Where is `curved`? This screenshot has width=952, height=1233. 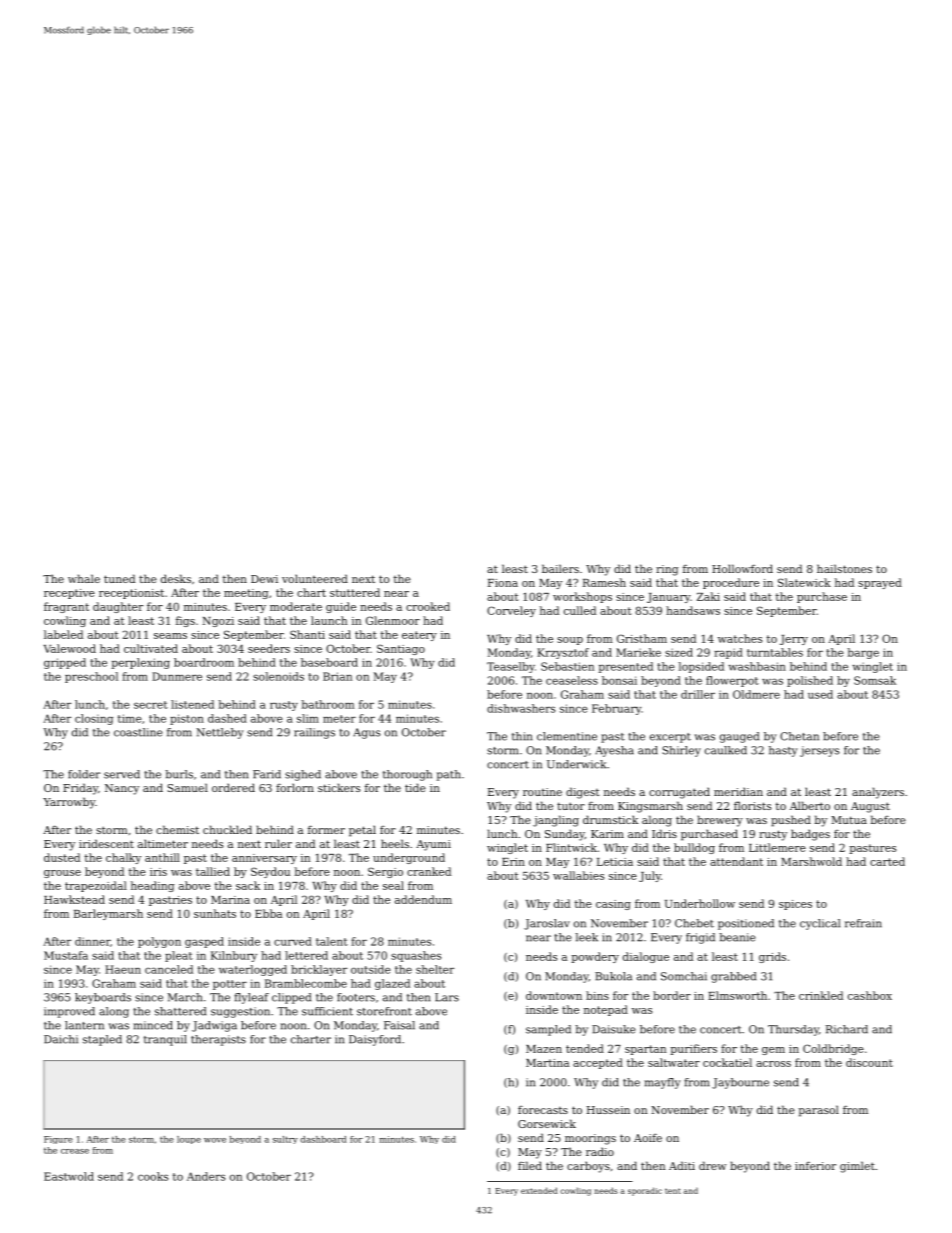 curved is located at coordinates (293, 941).
